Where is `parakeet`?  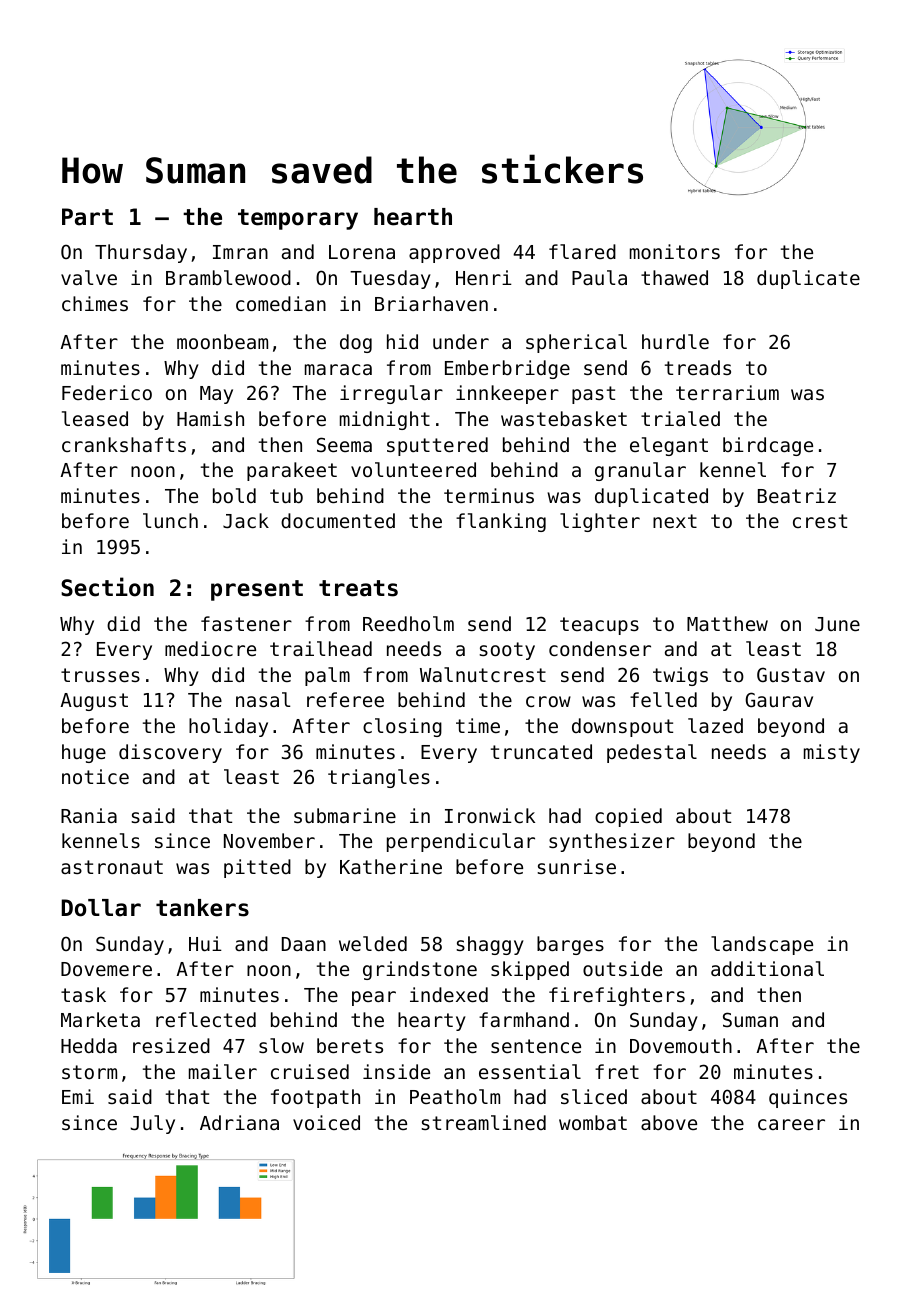 parakeet is located at coordinates (292, 471).
